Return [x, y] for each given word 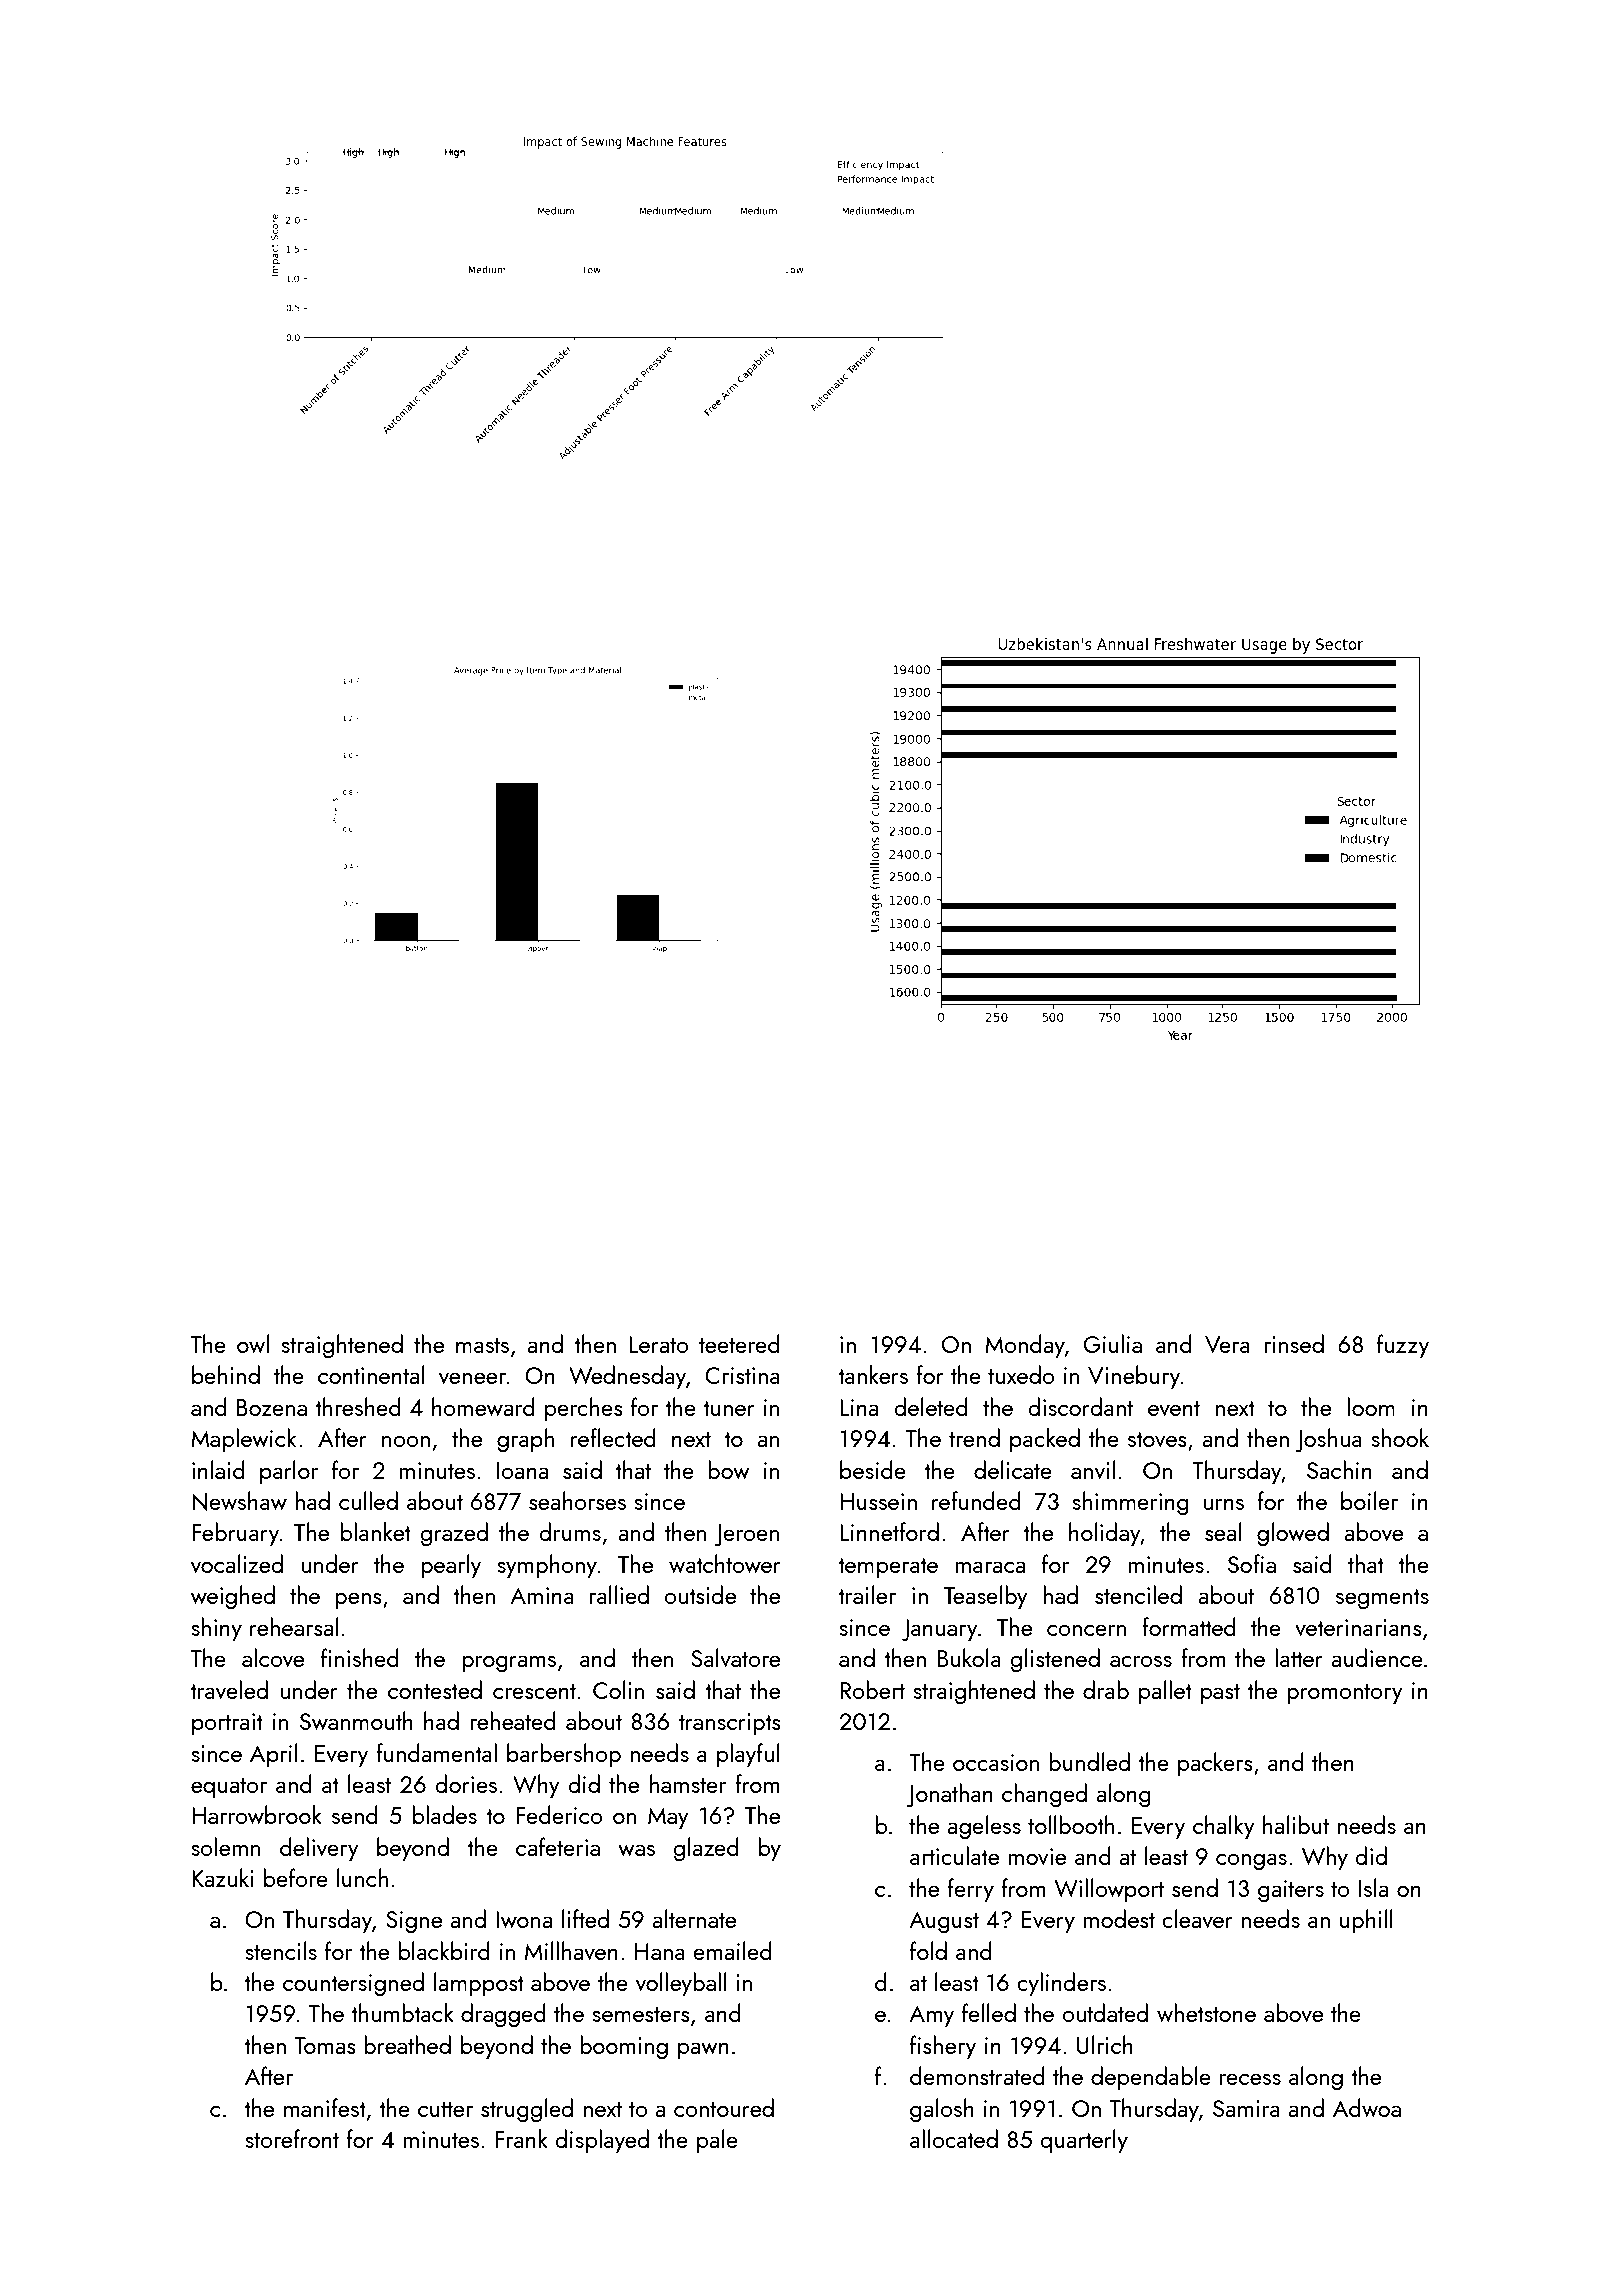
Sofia [1252, 1563]
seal [1223, 1531]
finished [360, 1657]
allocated [954, 2138]
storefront [292, 2138]
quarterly [1084, 2141]
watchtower [725, 1563]
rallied [619, 1594]
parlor [289, 1472]
